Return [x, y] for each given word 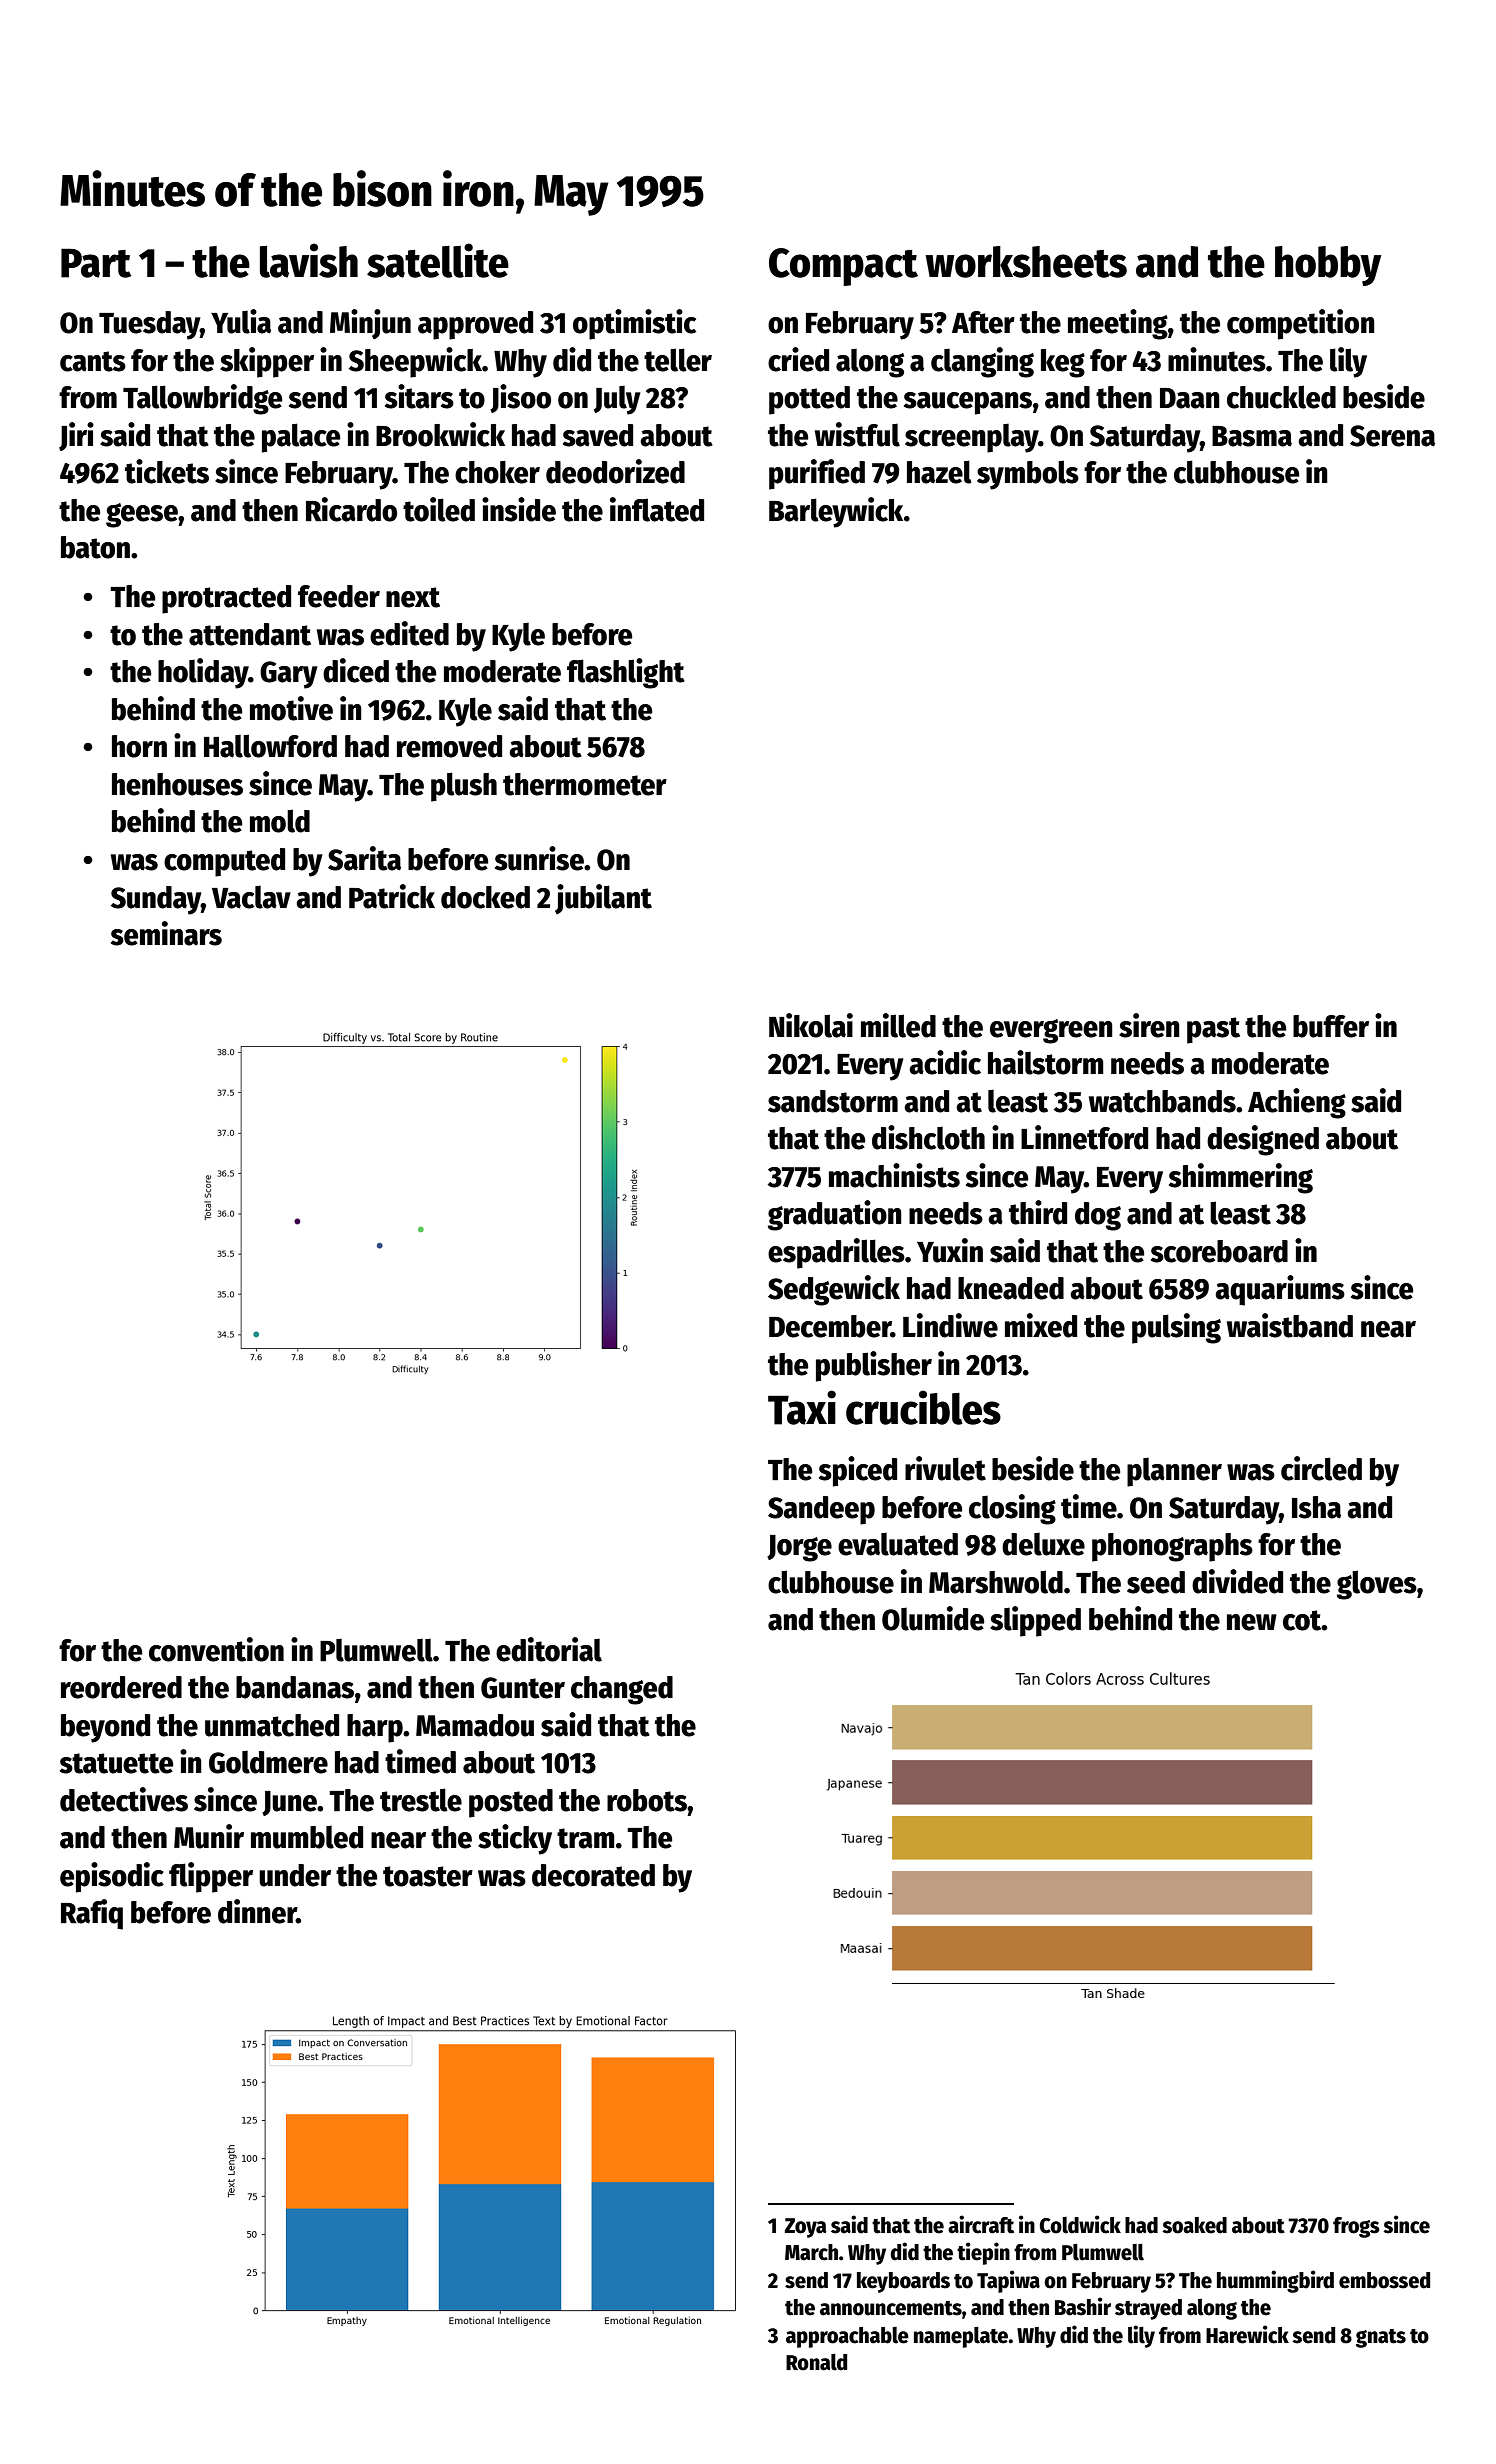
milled [898, 1025]
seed [1156, 1582]
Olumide [933, 1618]
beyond [105, 1728]
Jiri [76, 436]
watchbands [1162, 1101]
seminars [166, 933]
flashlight [626, 673]
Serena [1392, 436]
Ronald [816, 2362]
